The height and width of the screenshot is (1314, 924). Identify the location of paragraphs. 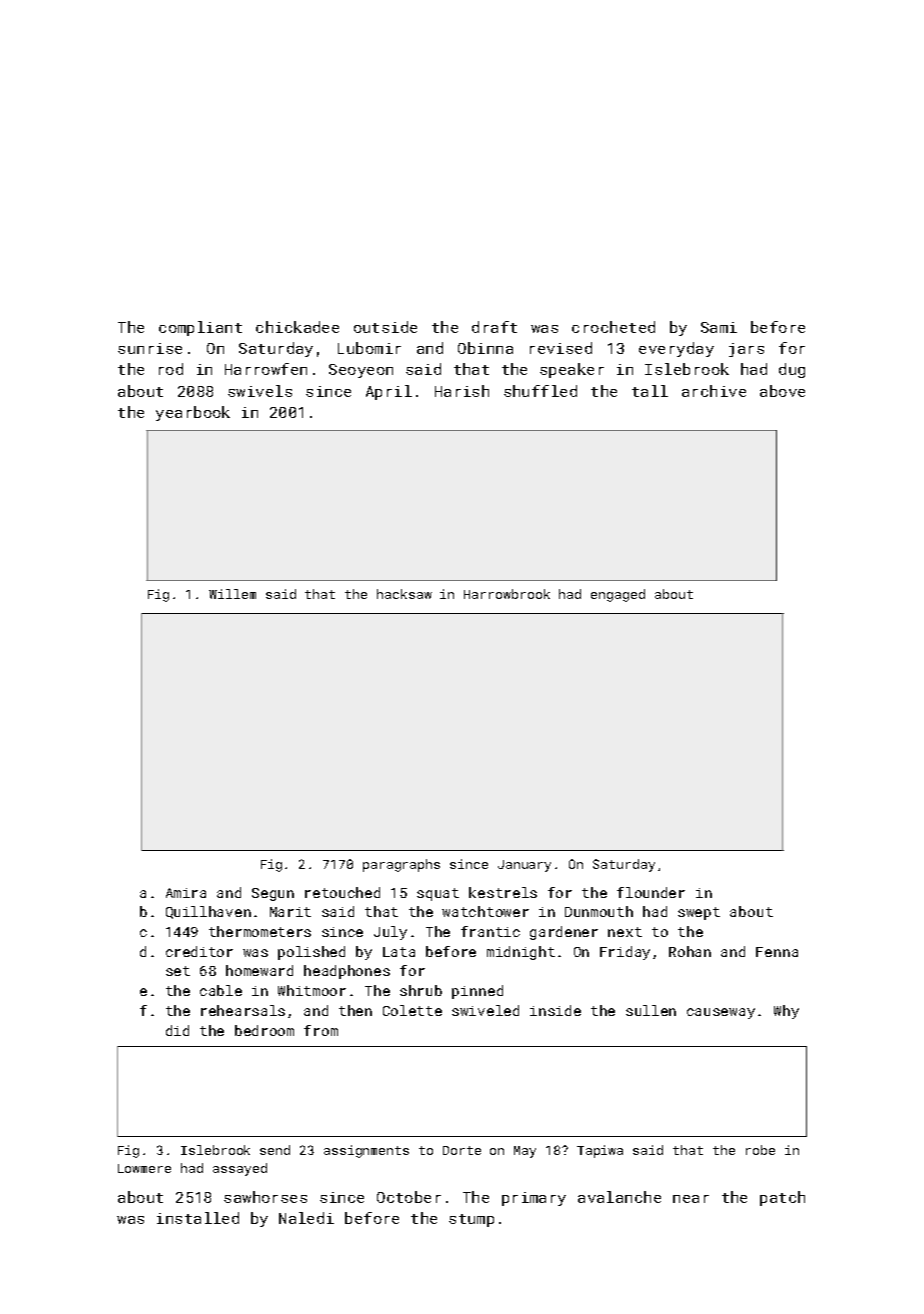
(401, 865).
